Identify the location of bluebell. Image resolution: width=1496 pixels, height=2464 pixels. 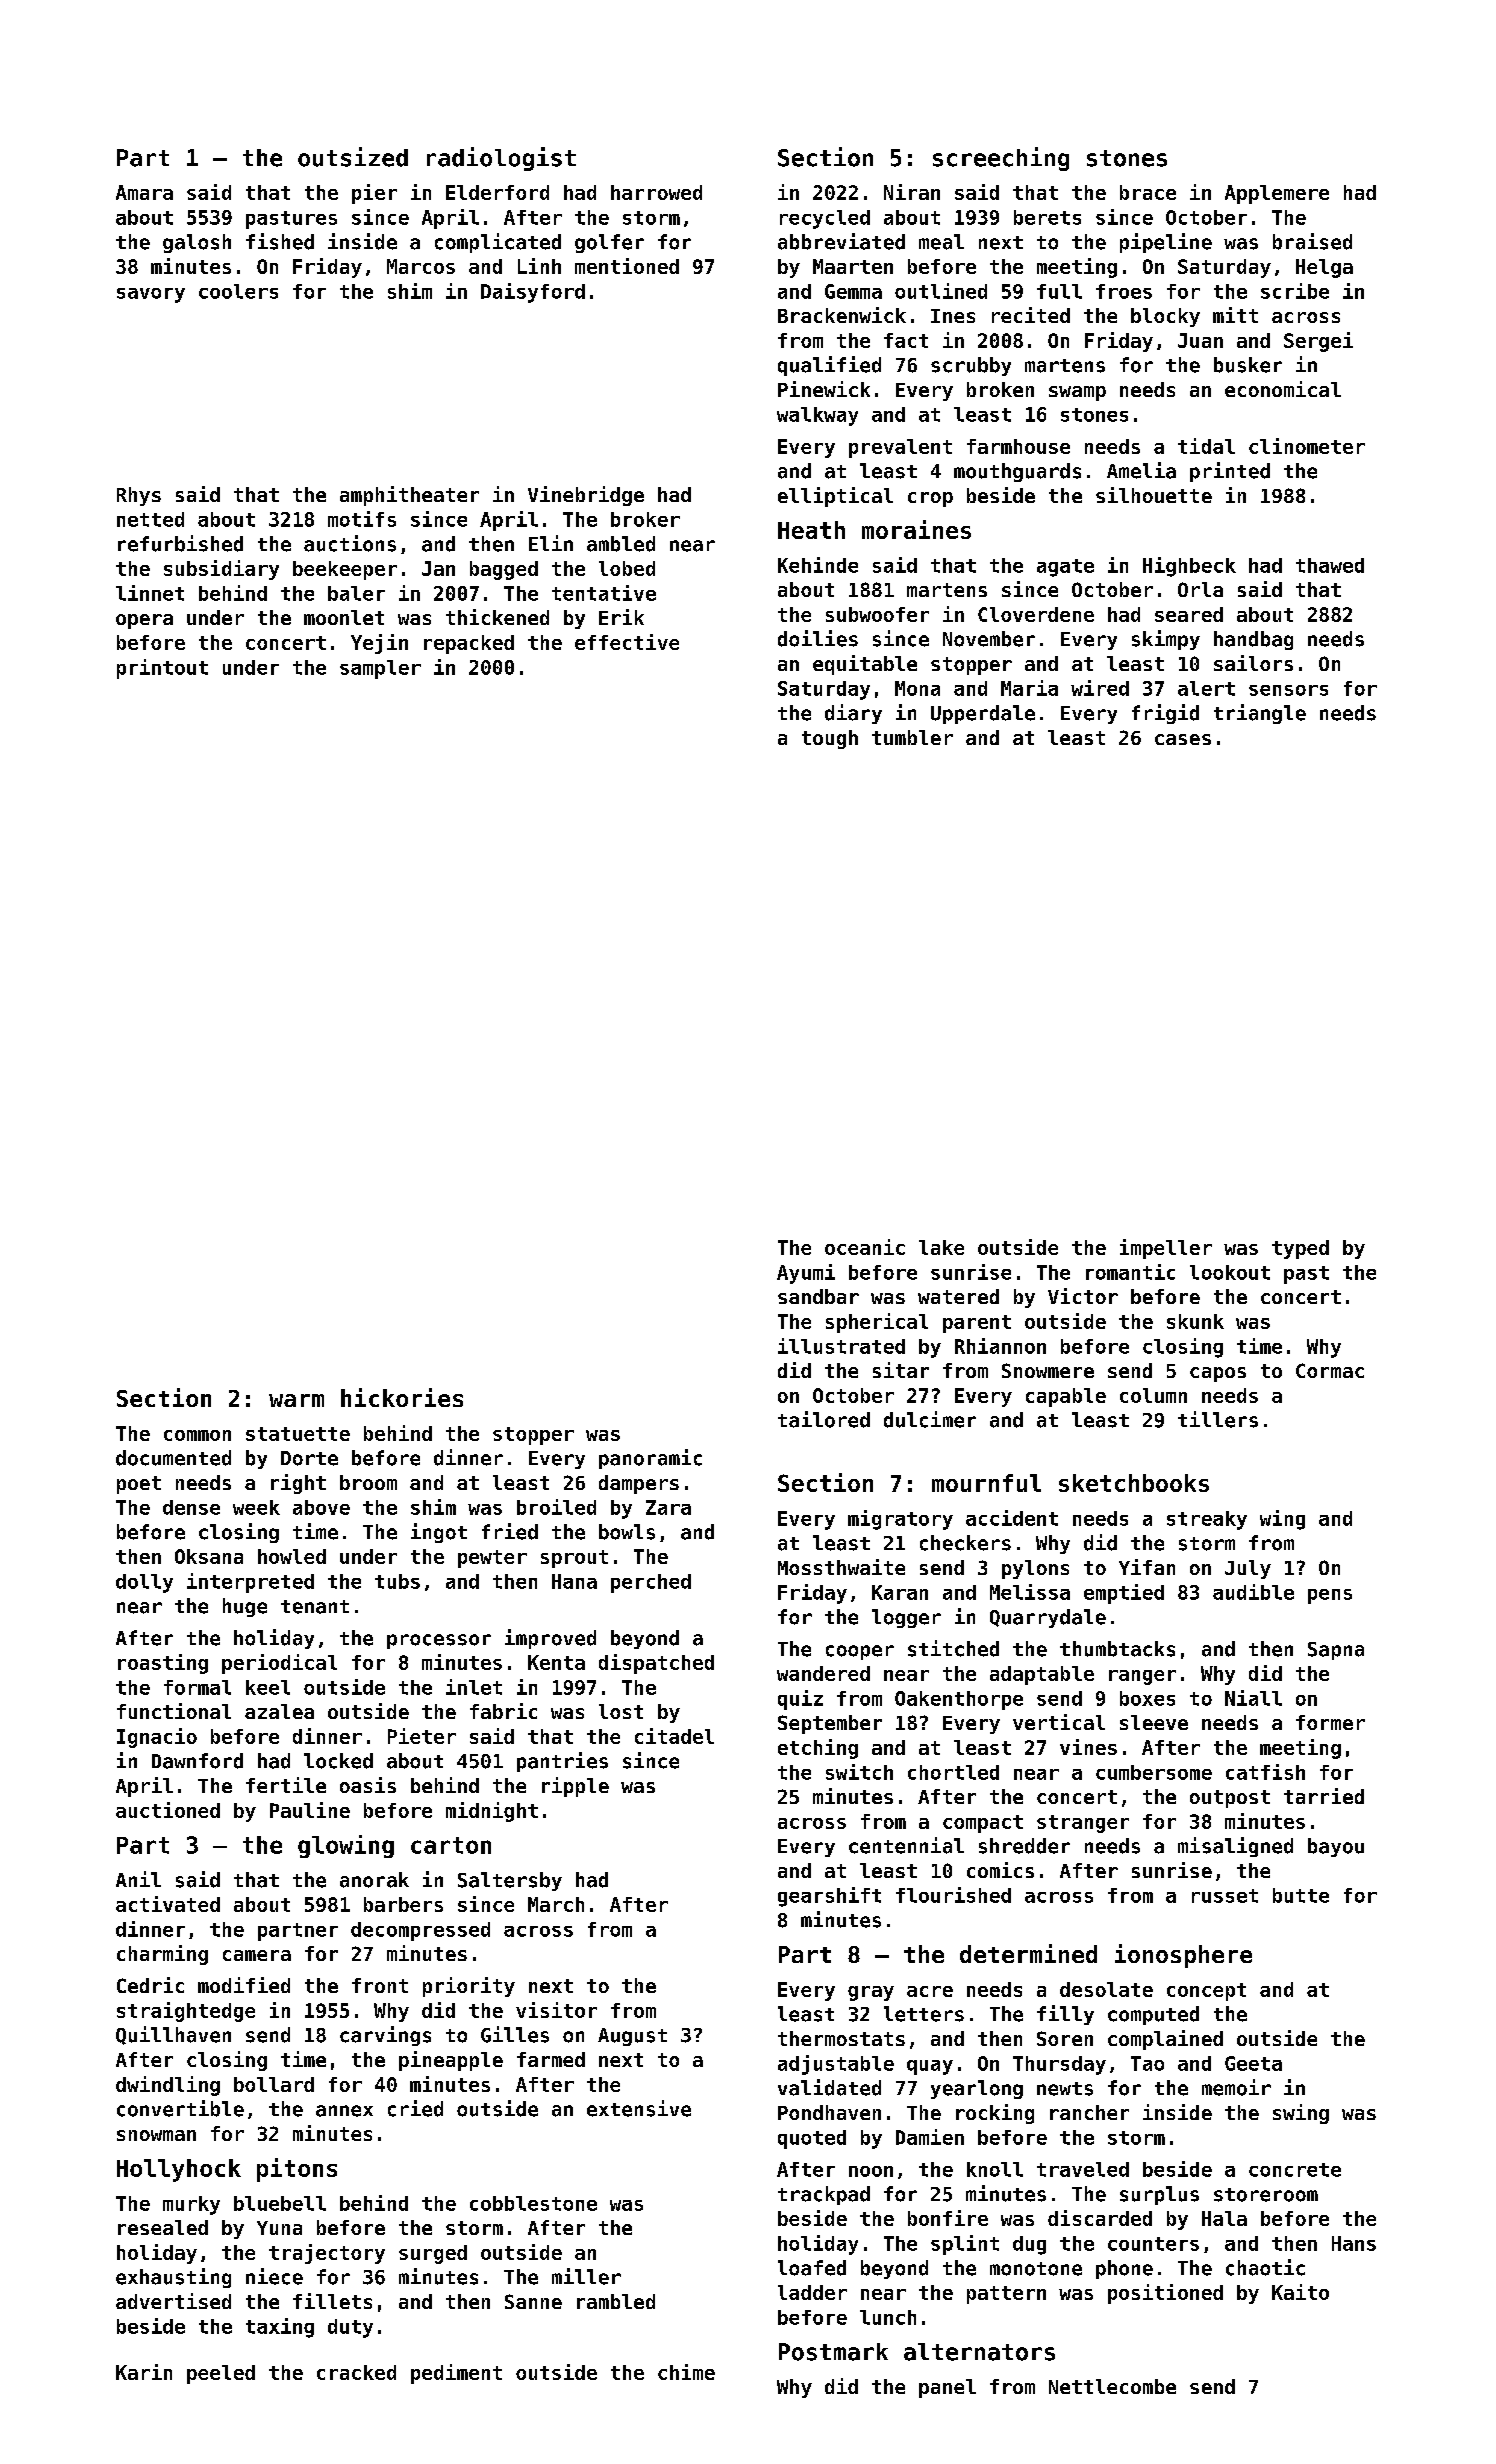
(280, 2203).
